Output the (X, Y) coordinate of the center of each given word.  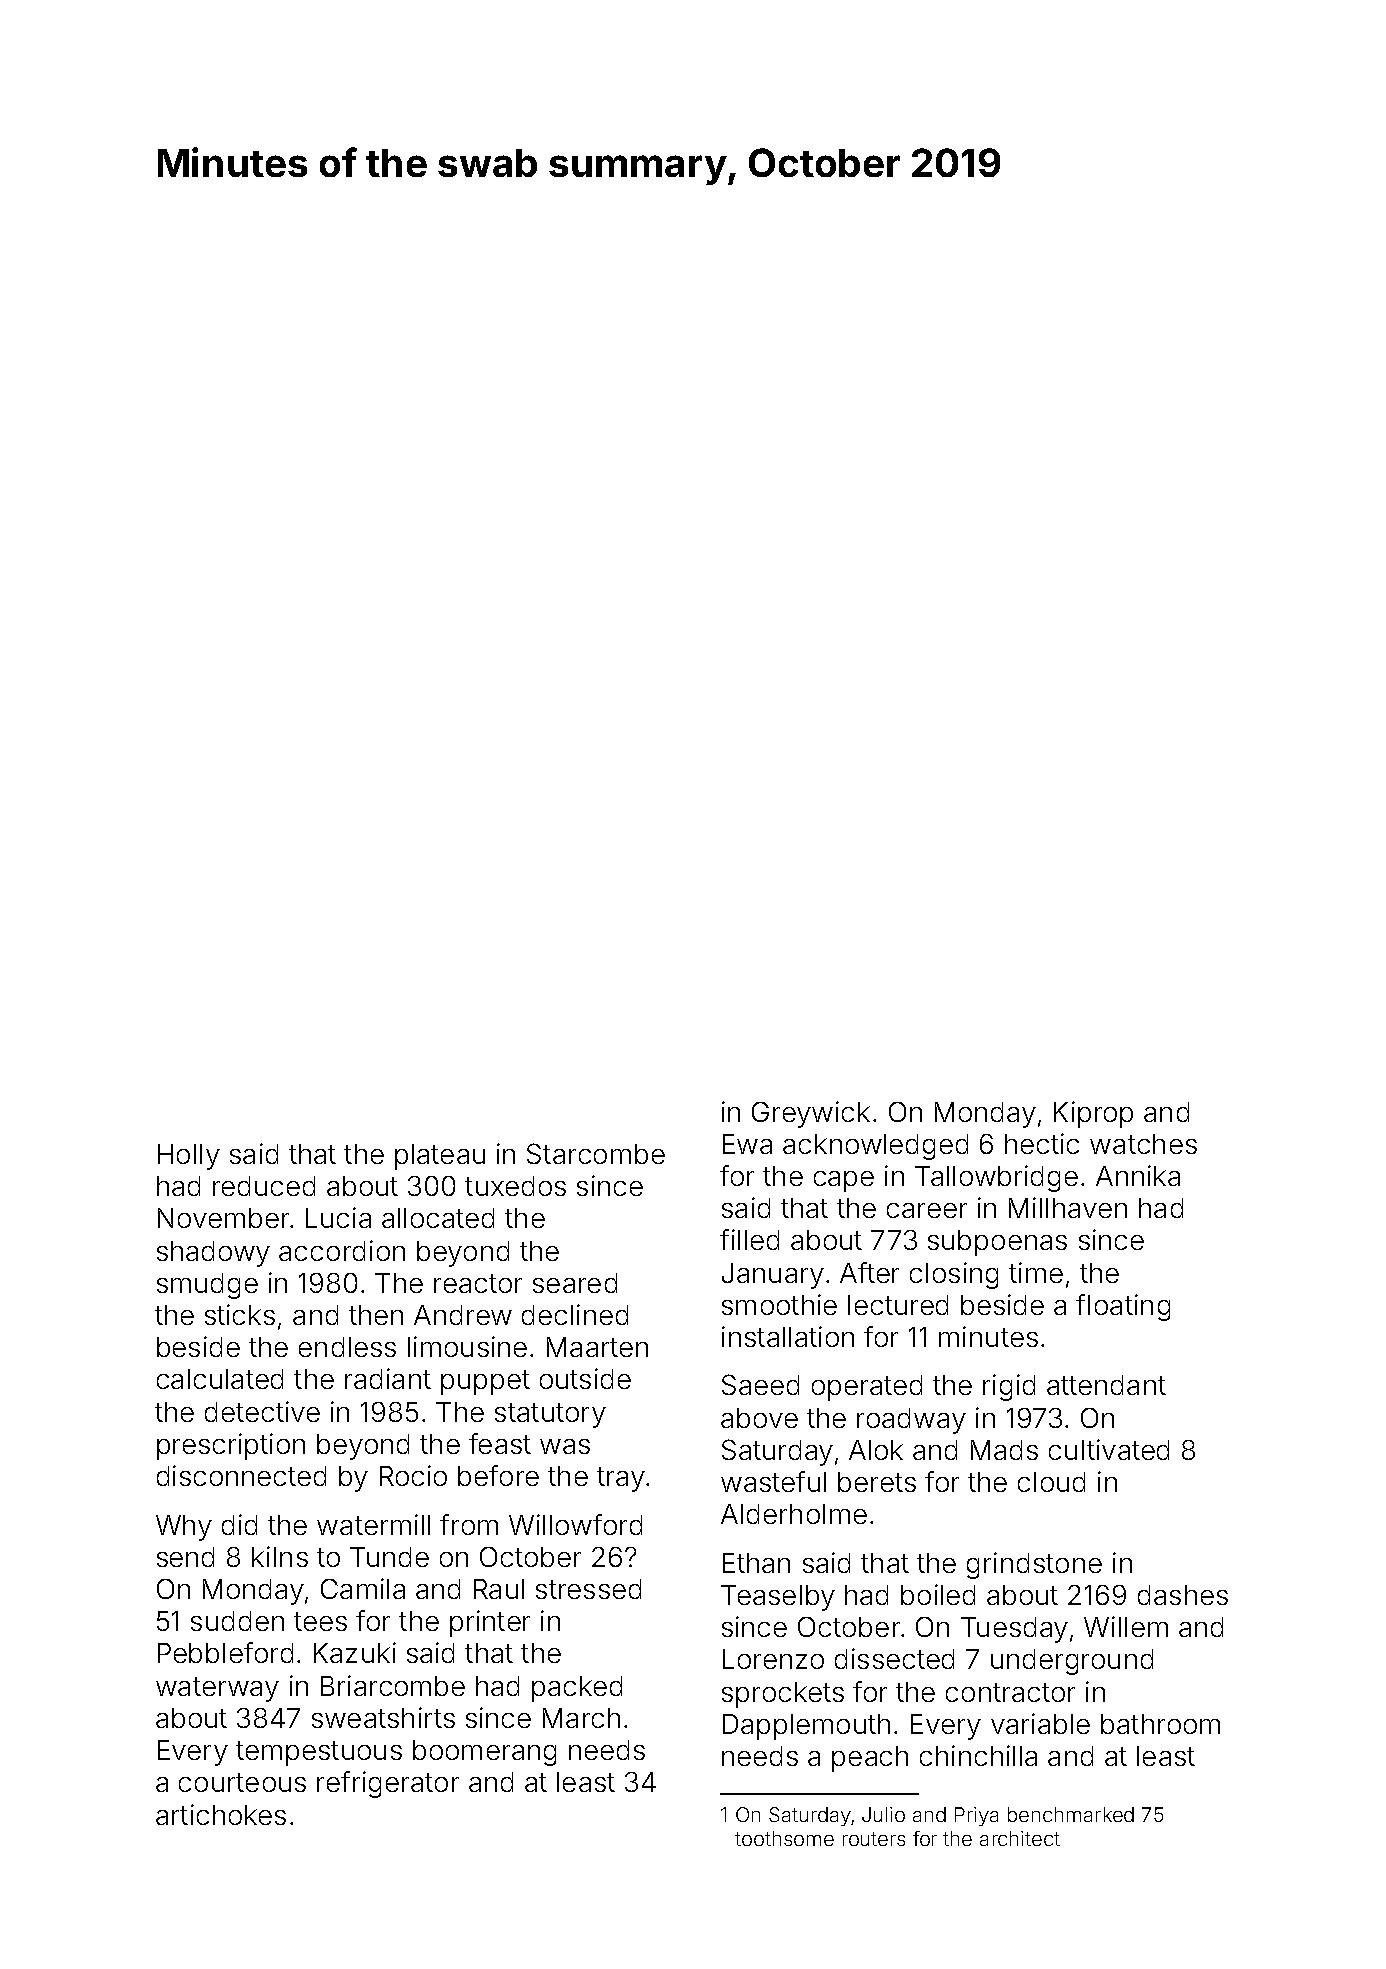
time (1036, 1272)
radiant (388, 1378)
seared (575, 1283)
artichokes (221, 1814)
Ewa (747, 1144)
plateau (440, 1157)
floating (1123, 1307)
